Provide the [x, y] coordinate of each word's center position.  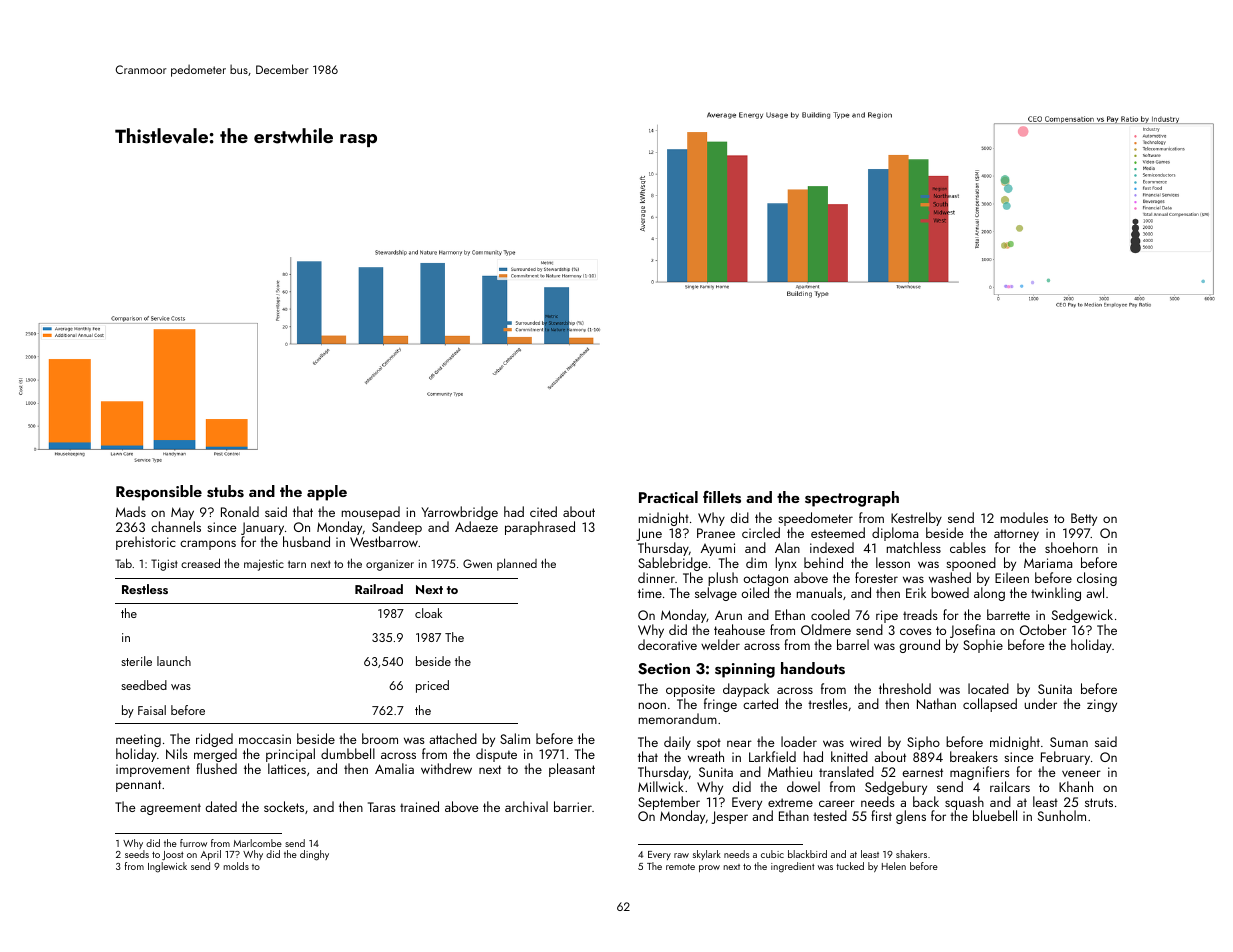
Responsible [159, 493]
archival [526, 806]
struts [1099, 802]
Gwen [477, 563]
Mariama [1048, 563]
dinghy [314, 855]
